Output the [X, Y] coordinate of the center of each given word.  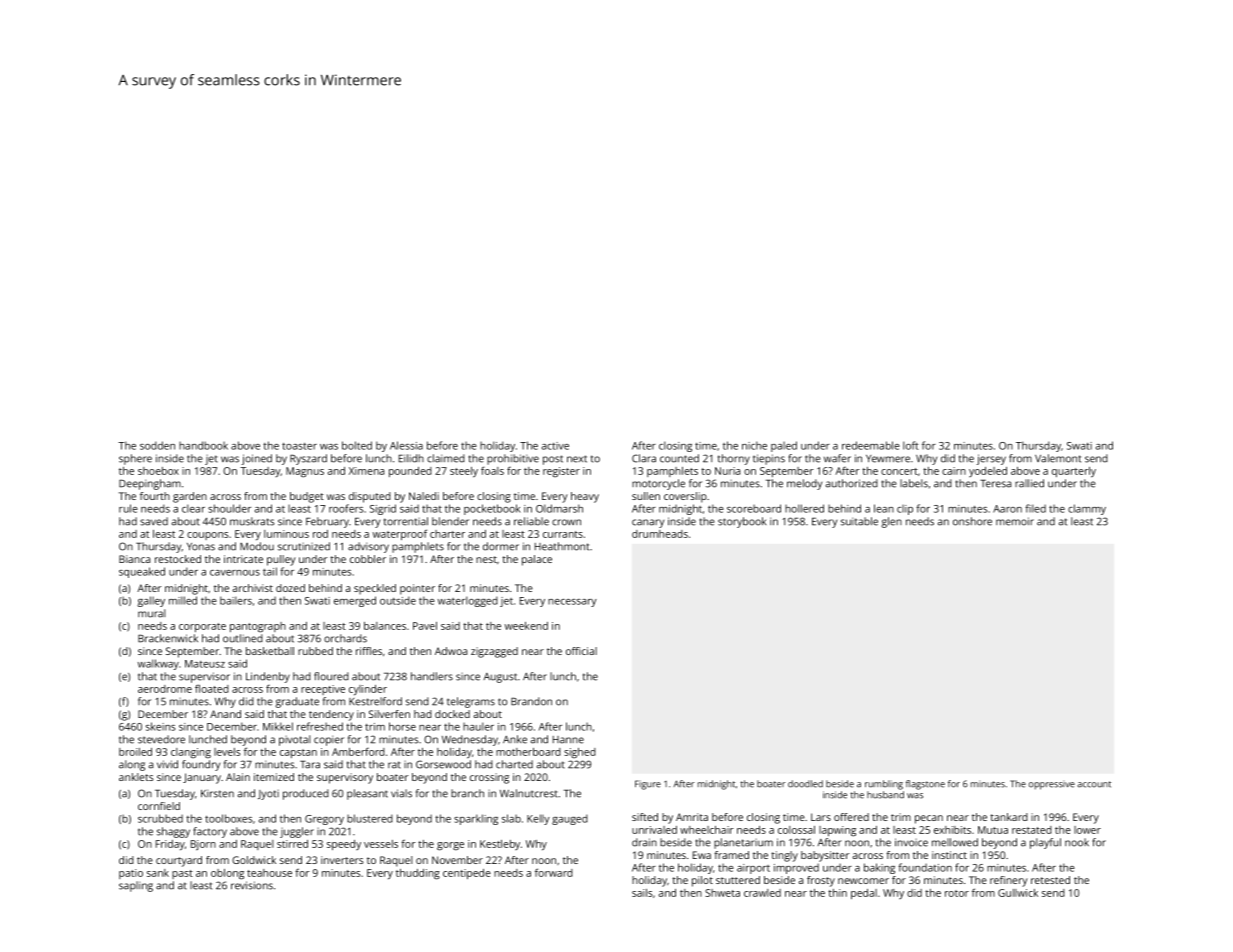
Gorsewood [443, 764]
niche [754, 445]
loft [911, 445]
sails [642, 893]
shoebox [158, 471]
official [581, 651]
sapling [136, 886]
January [202, 778]
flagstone [925, 785]
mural [152, 613]
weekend [526, 626]
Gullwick [1018, 893]
